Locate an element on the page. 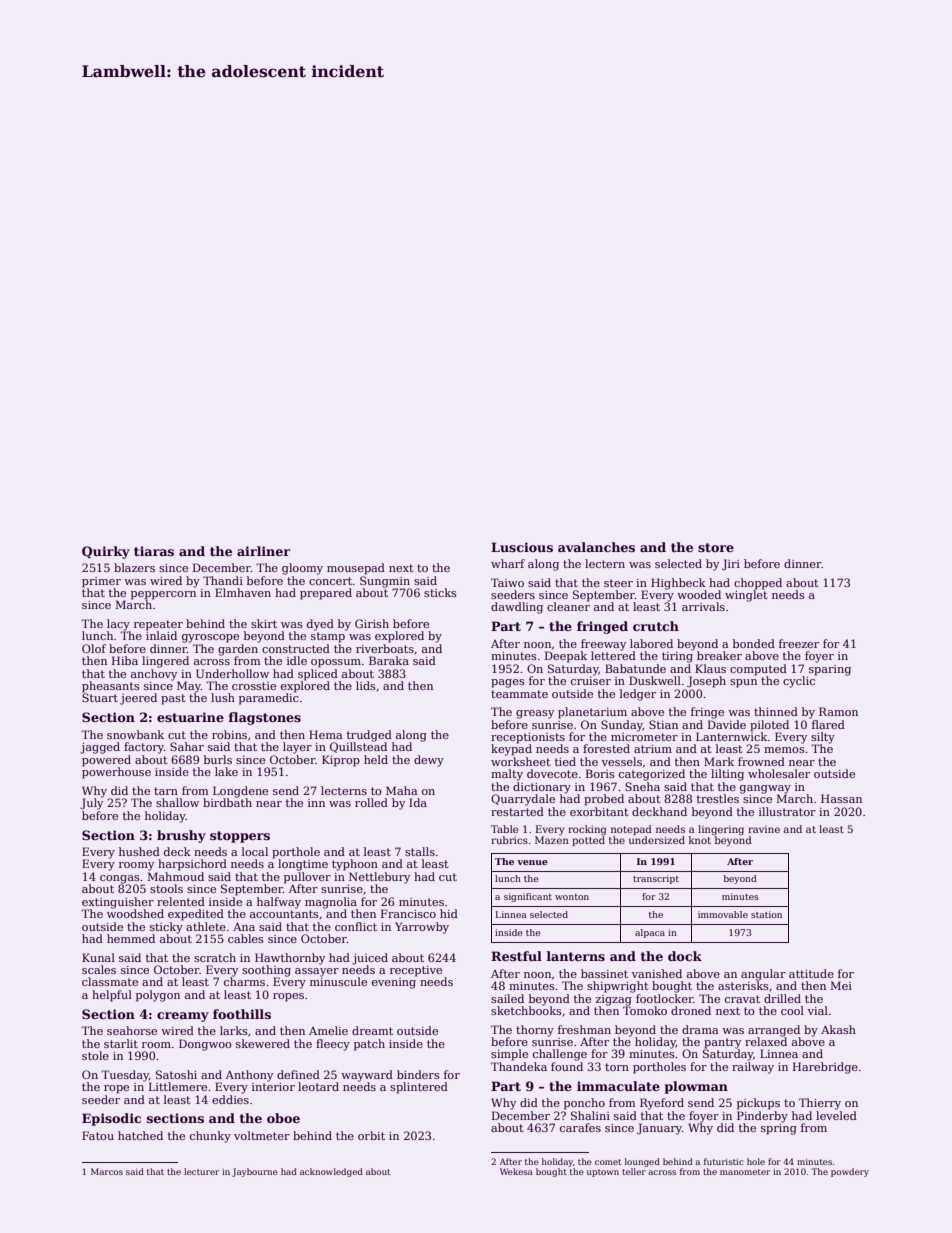 This document has height=1233, width=952. Girish is located at coordinates (372, 623).
